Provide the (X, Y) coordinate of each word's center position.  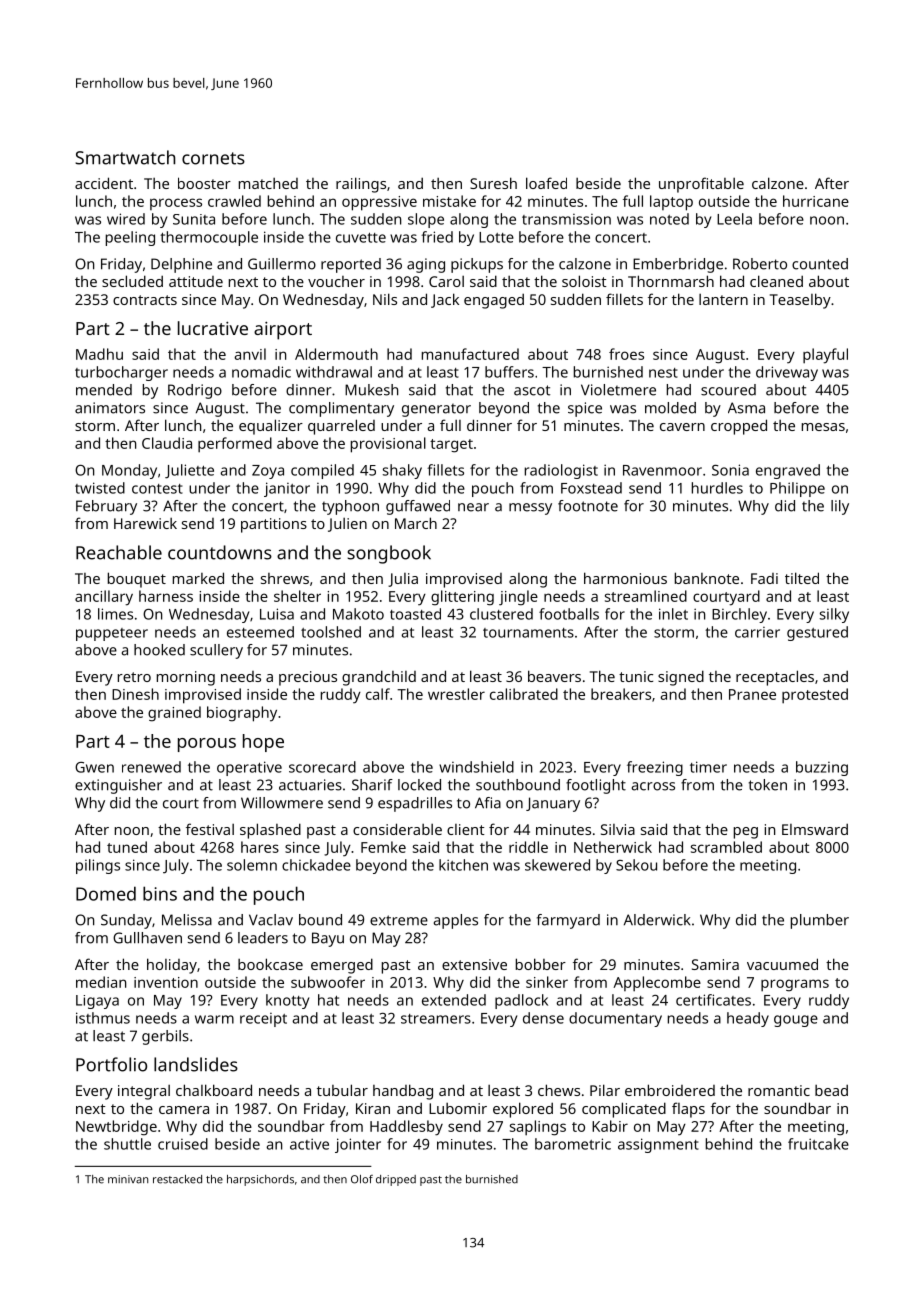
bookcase (270, 964)
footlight (596, 786)
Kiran (373, 1108)
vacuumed (782, 964)
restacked (177, 1179)
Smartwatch (125, 157)
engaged (494, 301)
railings (361, 185)
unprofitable (701, 185)
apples (456, 921)
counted (820, 264)
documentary (615, 1019)
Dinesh (135, 694)
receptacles (775, 678)
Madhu (99, 354)
